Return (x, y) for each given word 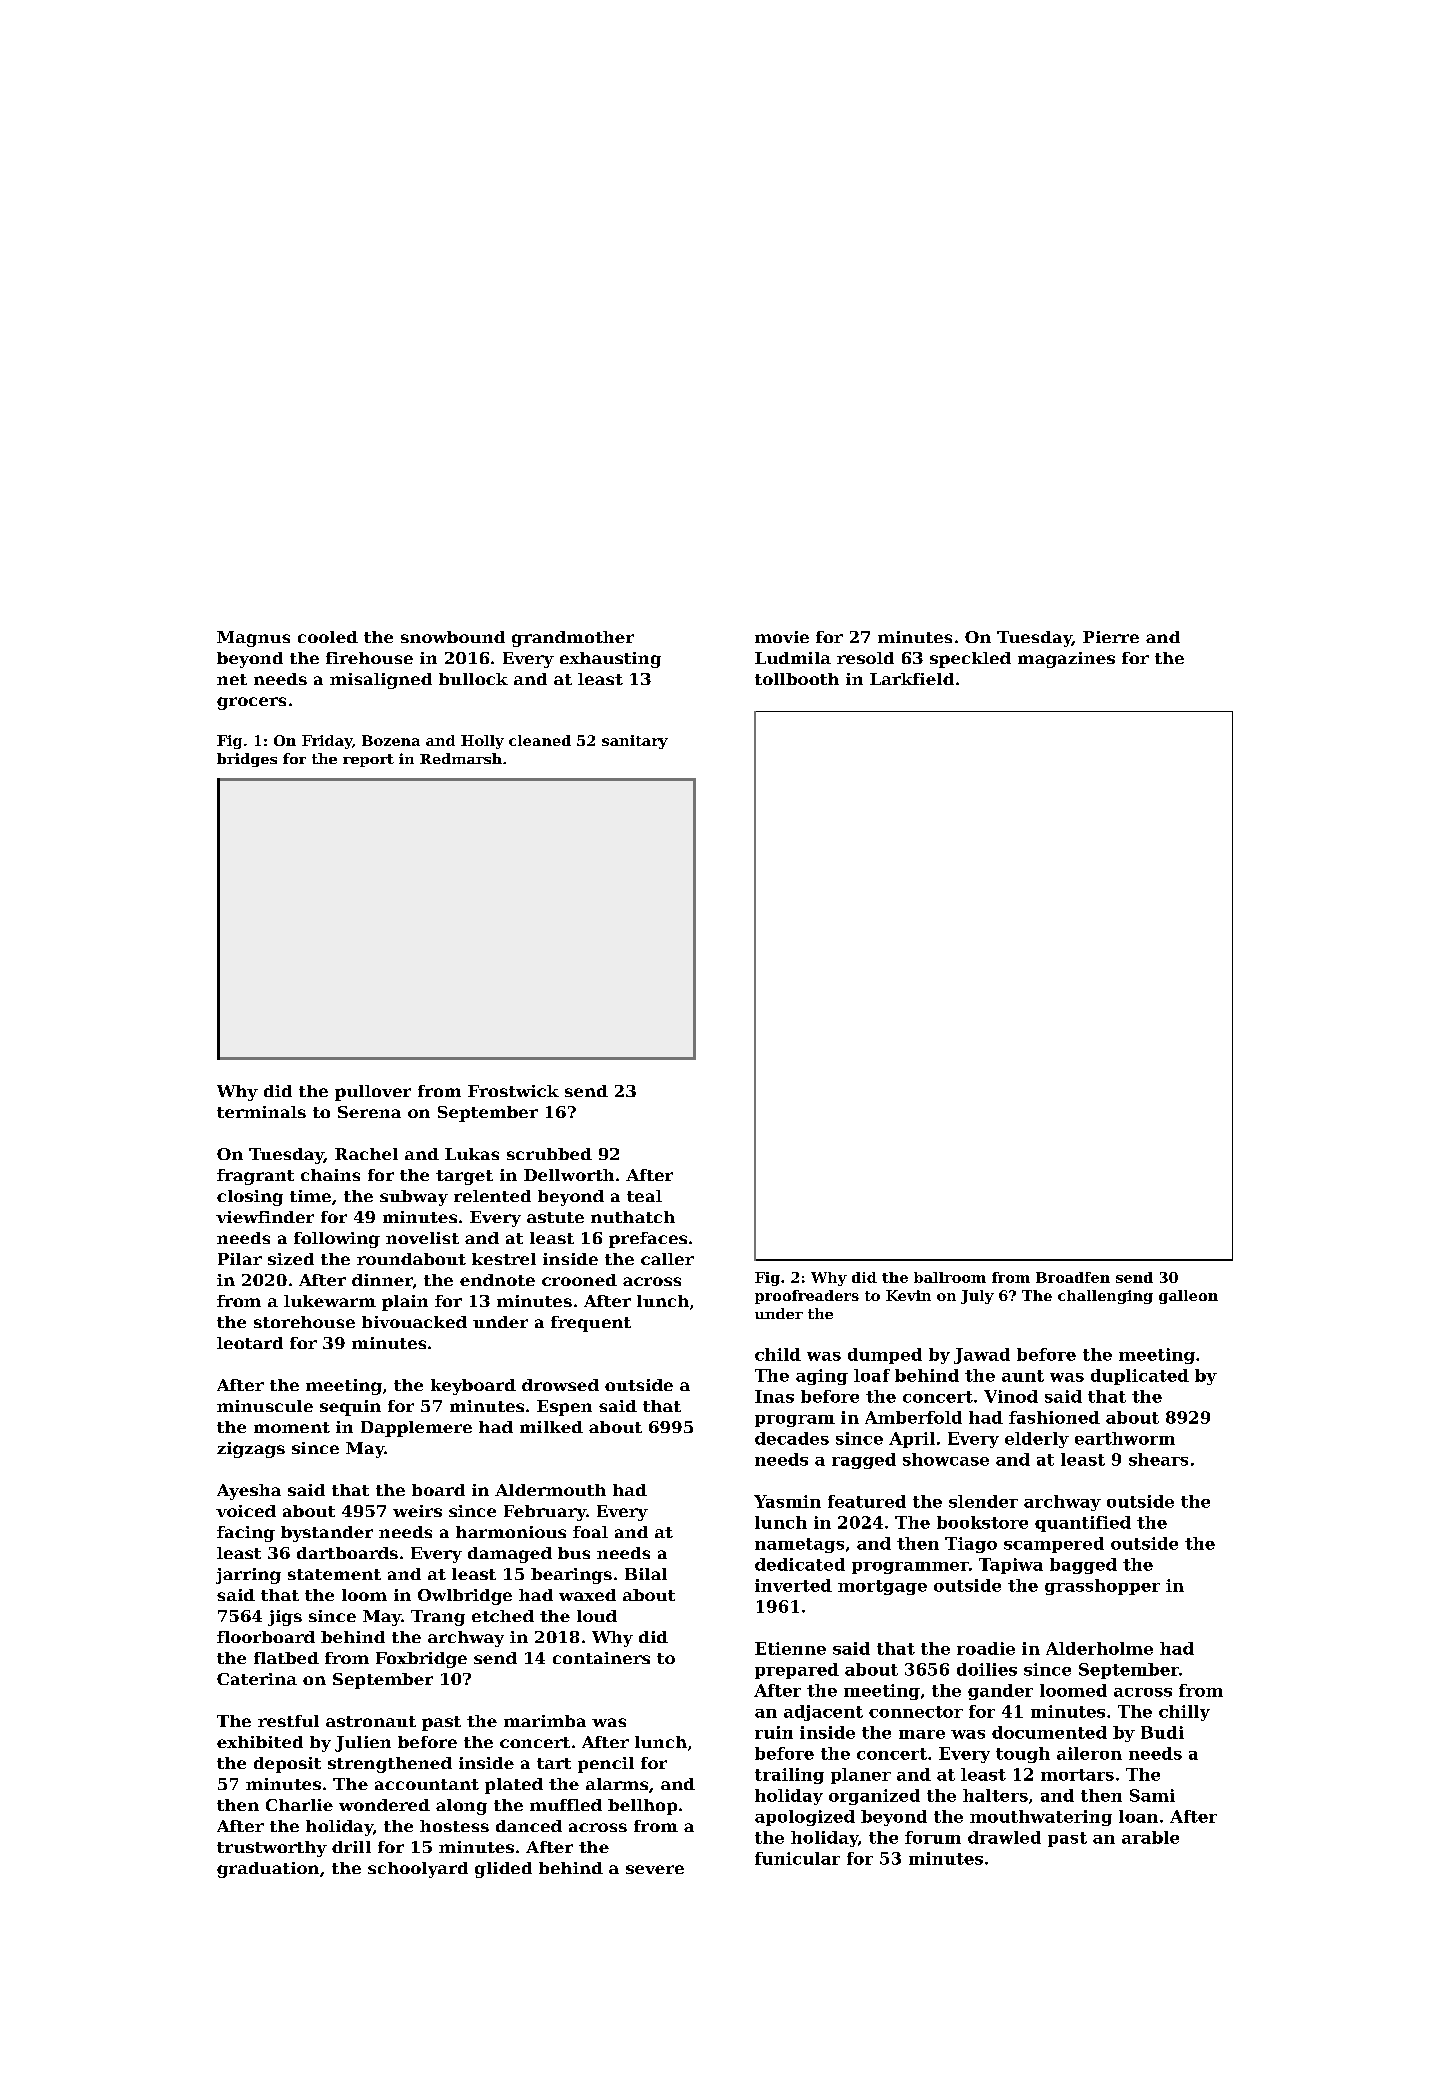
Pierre (1111, 637)
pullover (373, 1093)
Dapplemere (416, 1429)
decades (792, 1438)
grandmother (573, 639)
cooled (328, 637)
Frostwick (513, 1091)
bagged (1083, 1566)
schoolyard (418, 1870)
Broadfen (1073, 1277)
